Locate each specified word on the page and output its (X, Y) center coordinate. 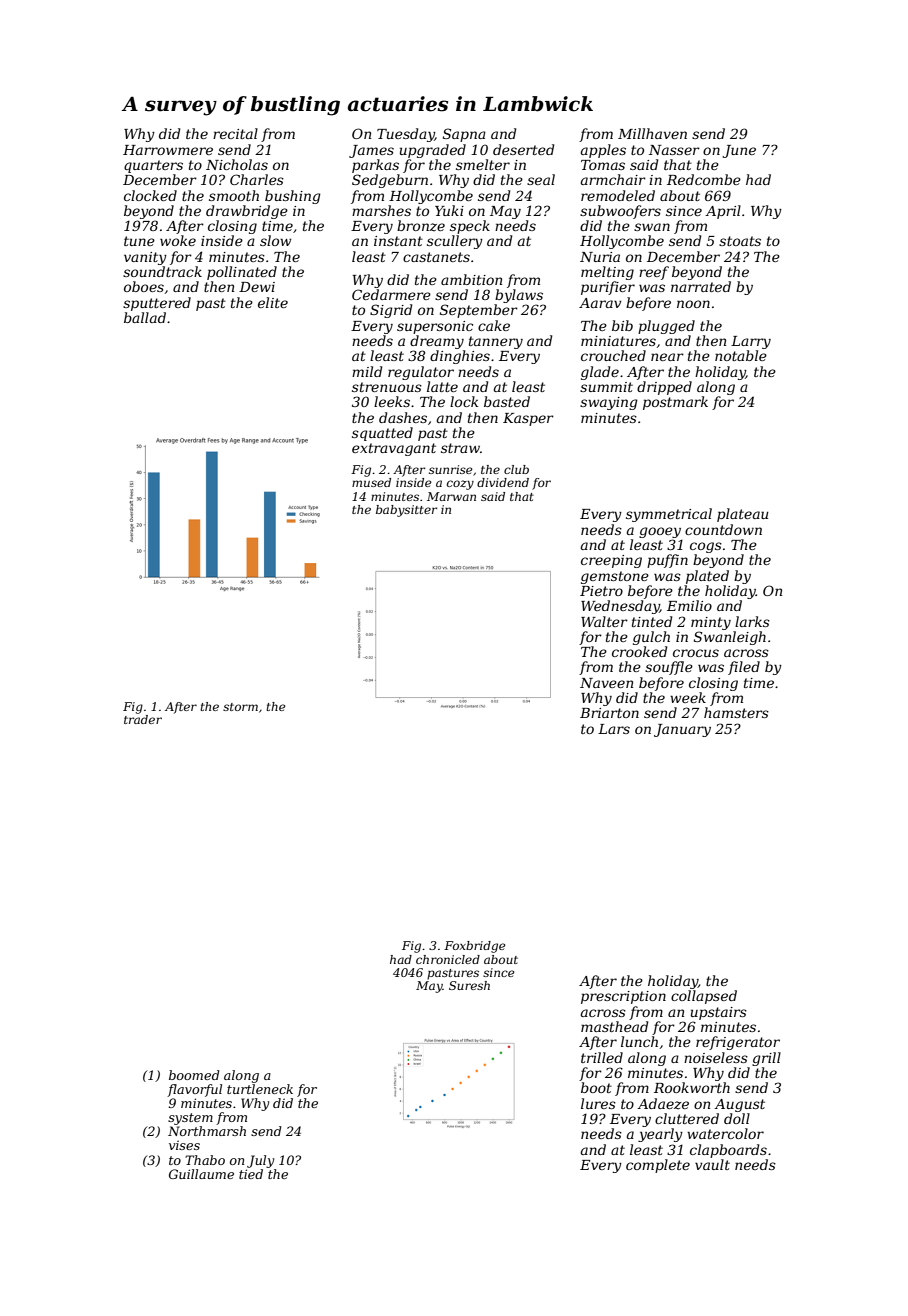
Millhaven (652, 133)
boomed (194, 1075)
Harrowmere (168, 150)
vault (712, 1164)
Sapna (464, 135)
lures (598, 1103)
